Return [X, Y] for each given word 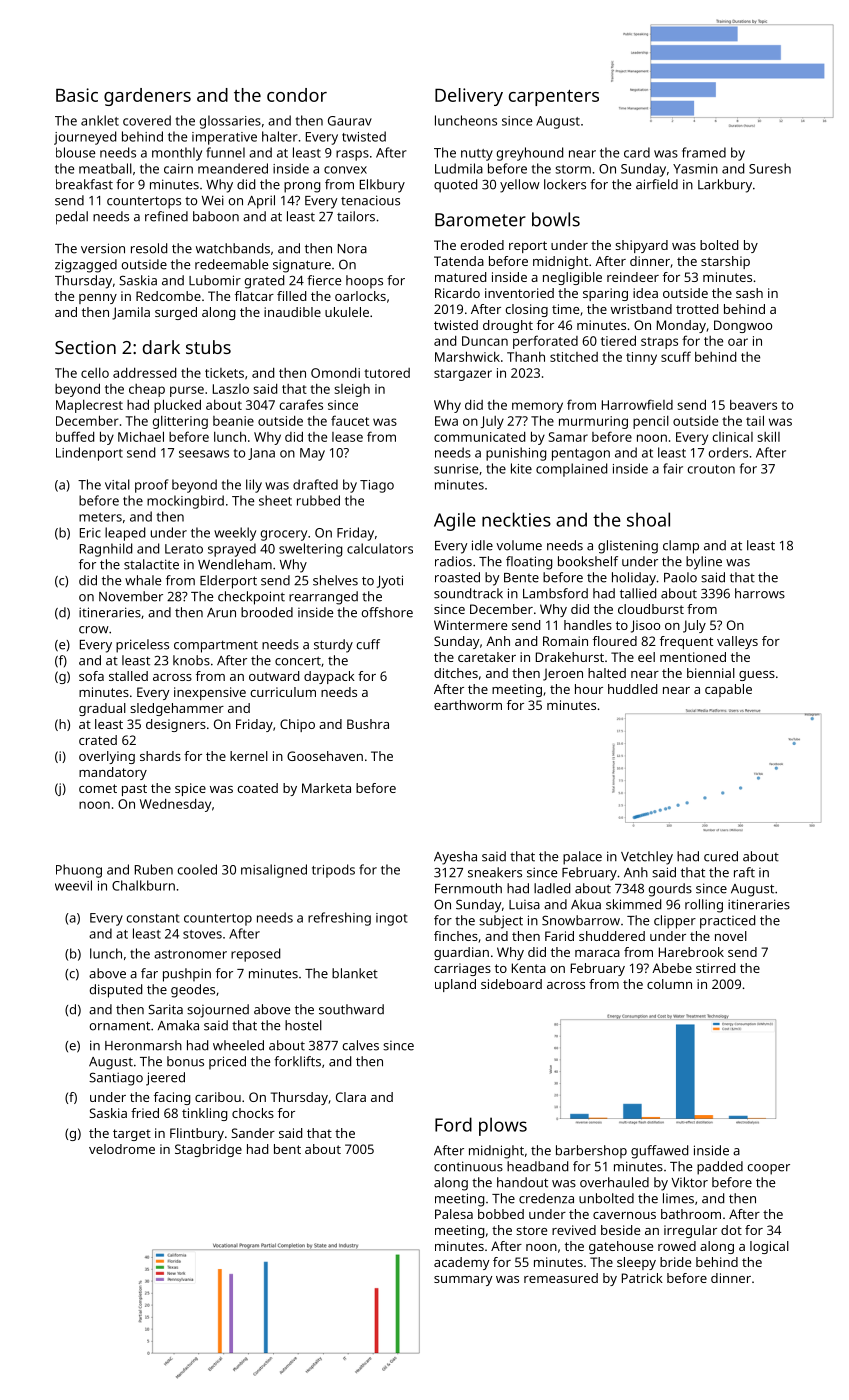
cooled [197, 869]
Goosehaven [325, 756]
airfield [657, 184]
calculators [380, 548]
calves [360, 1045]
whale [143, 580]
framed [704, 152]
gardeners [147, 97]
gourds [670, 890]
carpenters [554, 98]
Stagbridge [208, 1150]
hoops [364, 282]
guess [757, 676]
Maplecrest [89, 406]
